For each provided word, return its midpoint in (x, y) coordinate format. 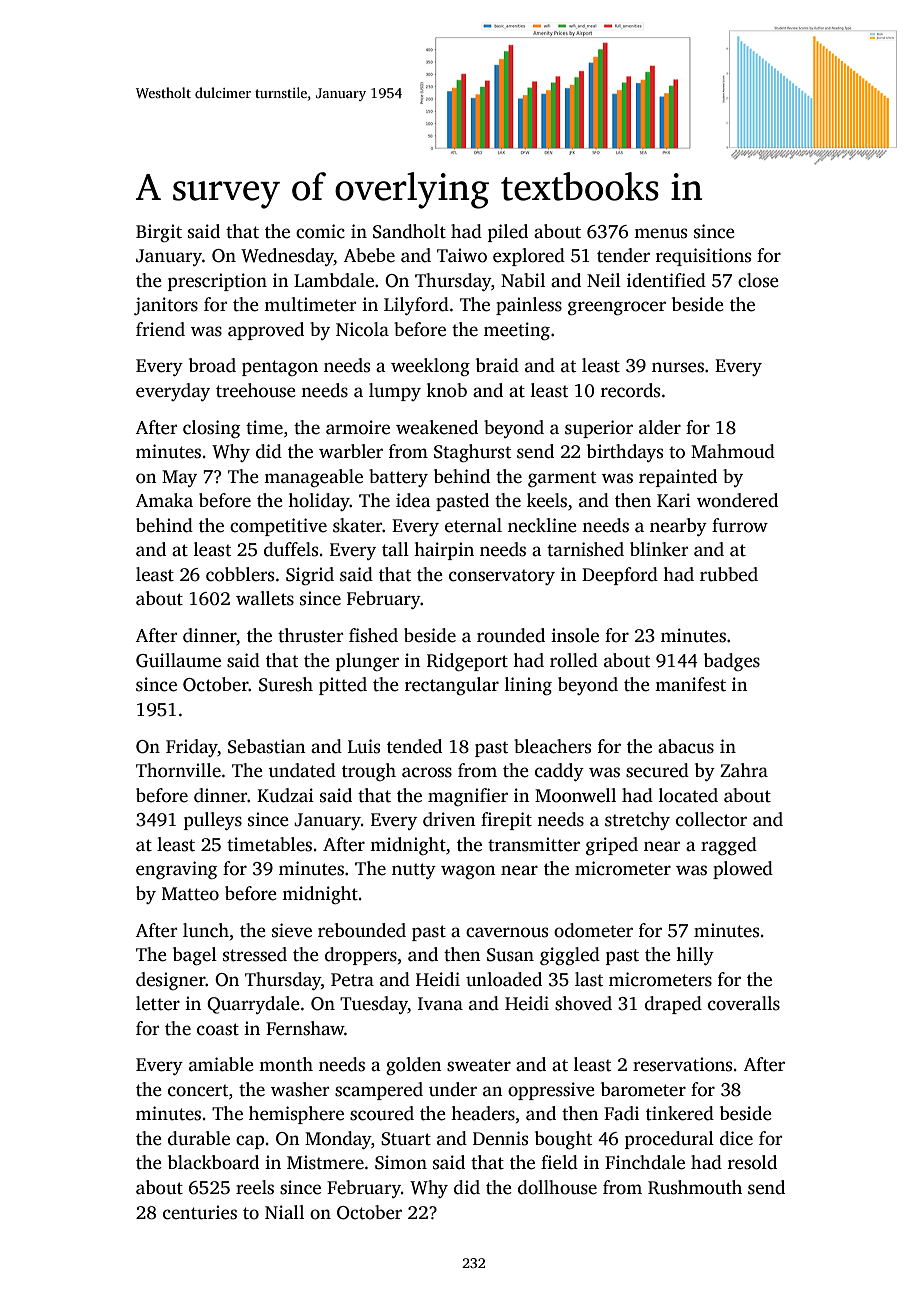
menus (660, 233)
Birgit (159, 233)
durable (199, 1138)
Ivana (440, 1004)
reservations (682, 1064)
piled (508, 233)
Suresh (286, 684)
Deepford (620, 576)
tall (395, 549)
